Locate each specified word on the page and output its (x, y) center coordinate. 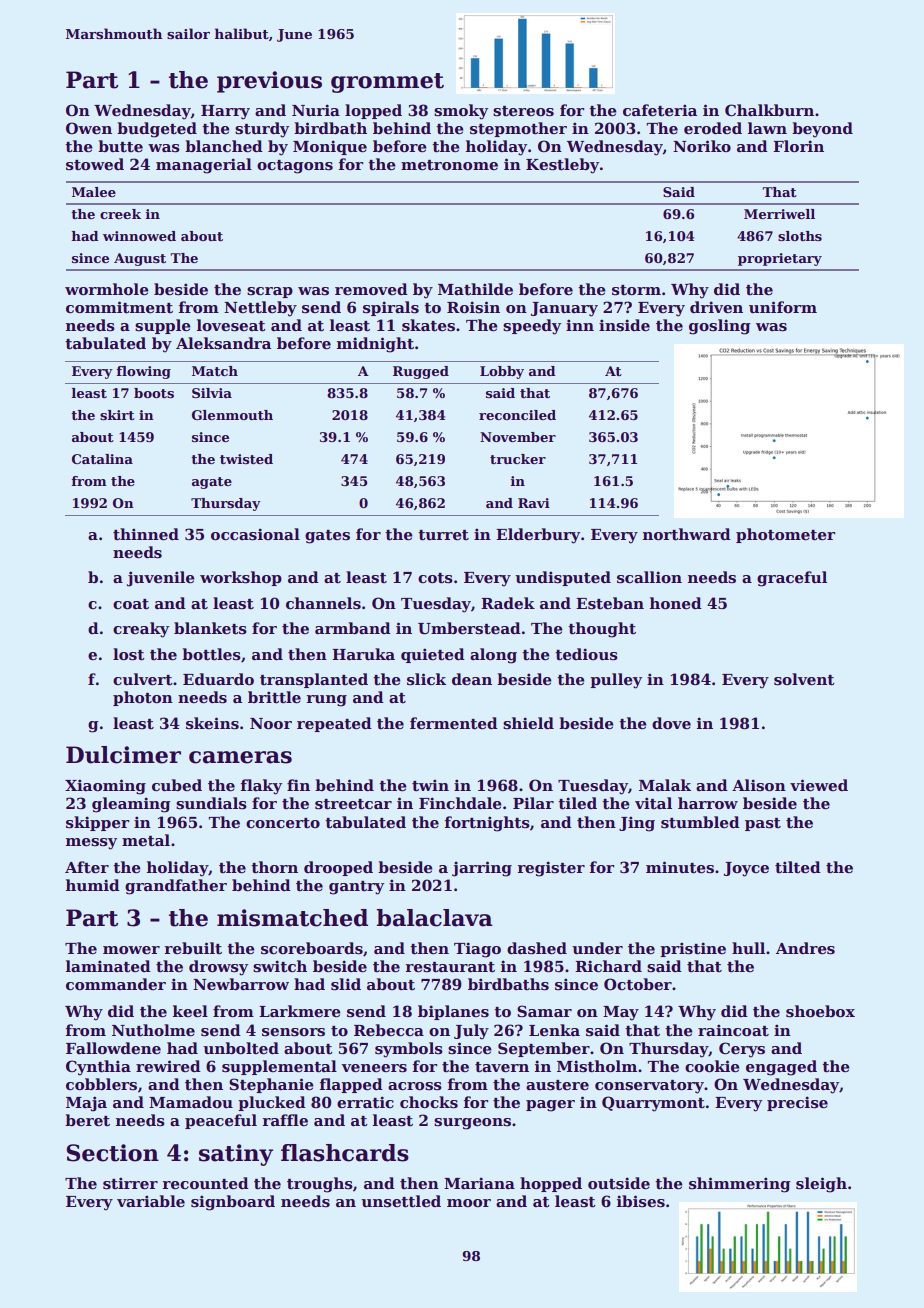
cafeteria (660, 110)
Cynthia (98, 1068)
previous (269, 82)
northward (687, 534)
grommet (387, 83)
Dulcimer (123, 755)
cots (435, 578)
